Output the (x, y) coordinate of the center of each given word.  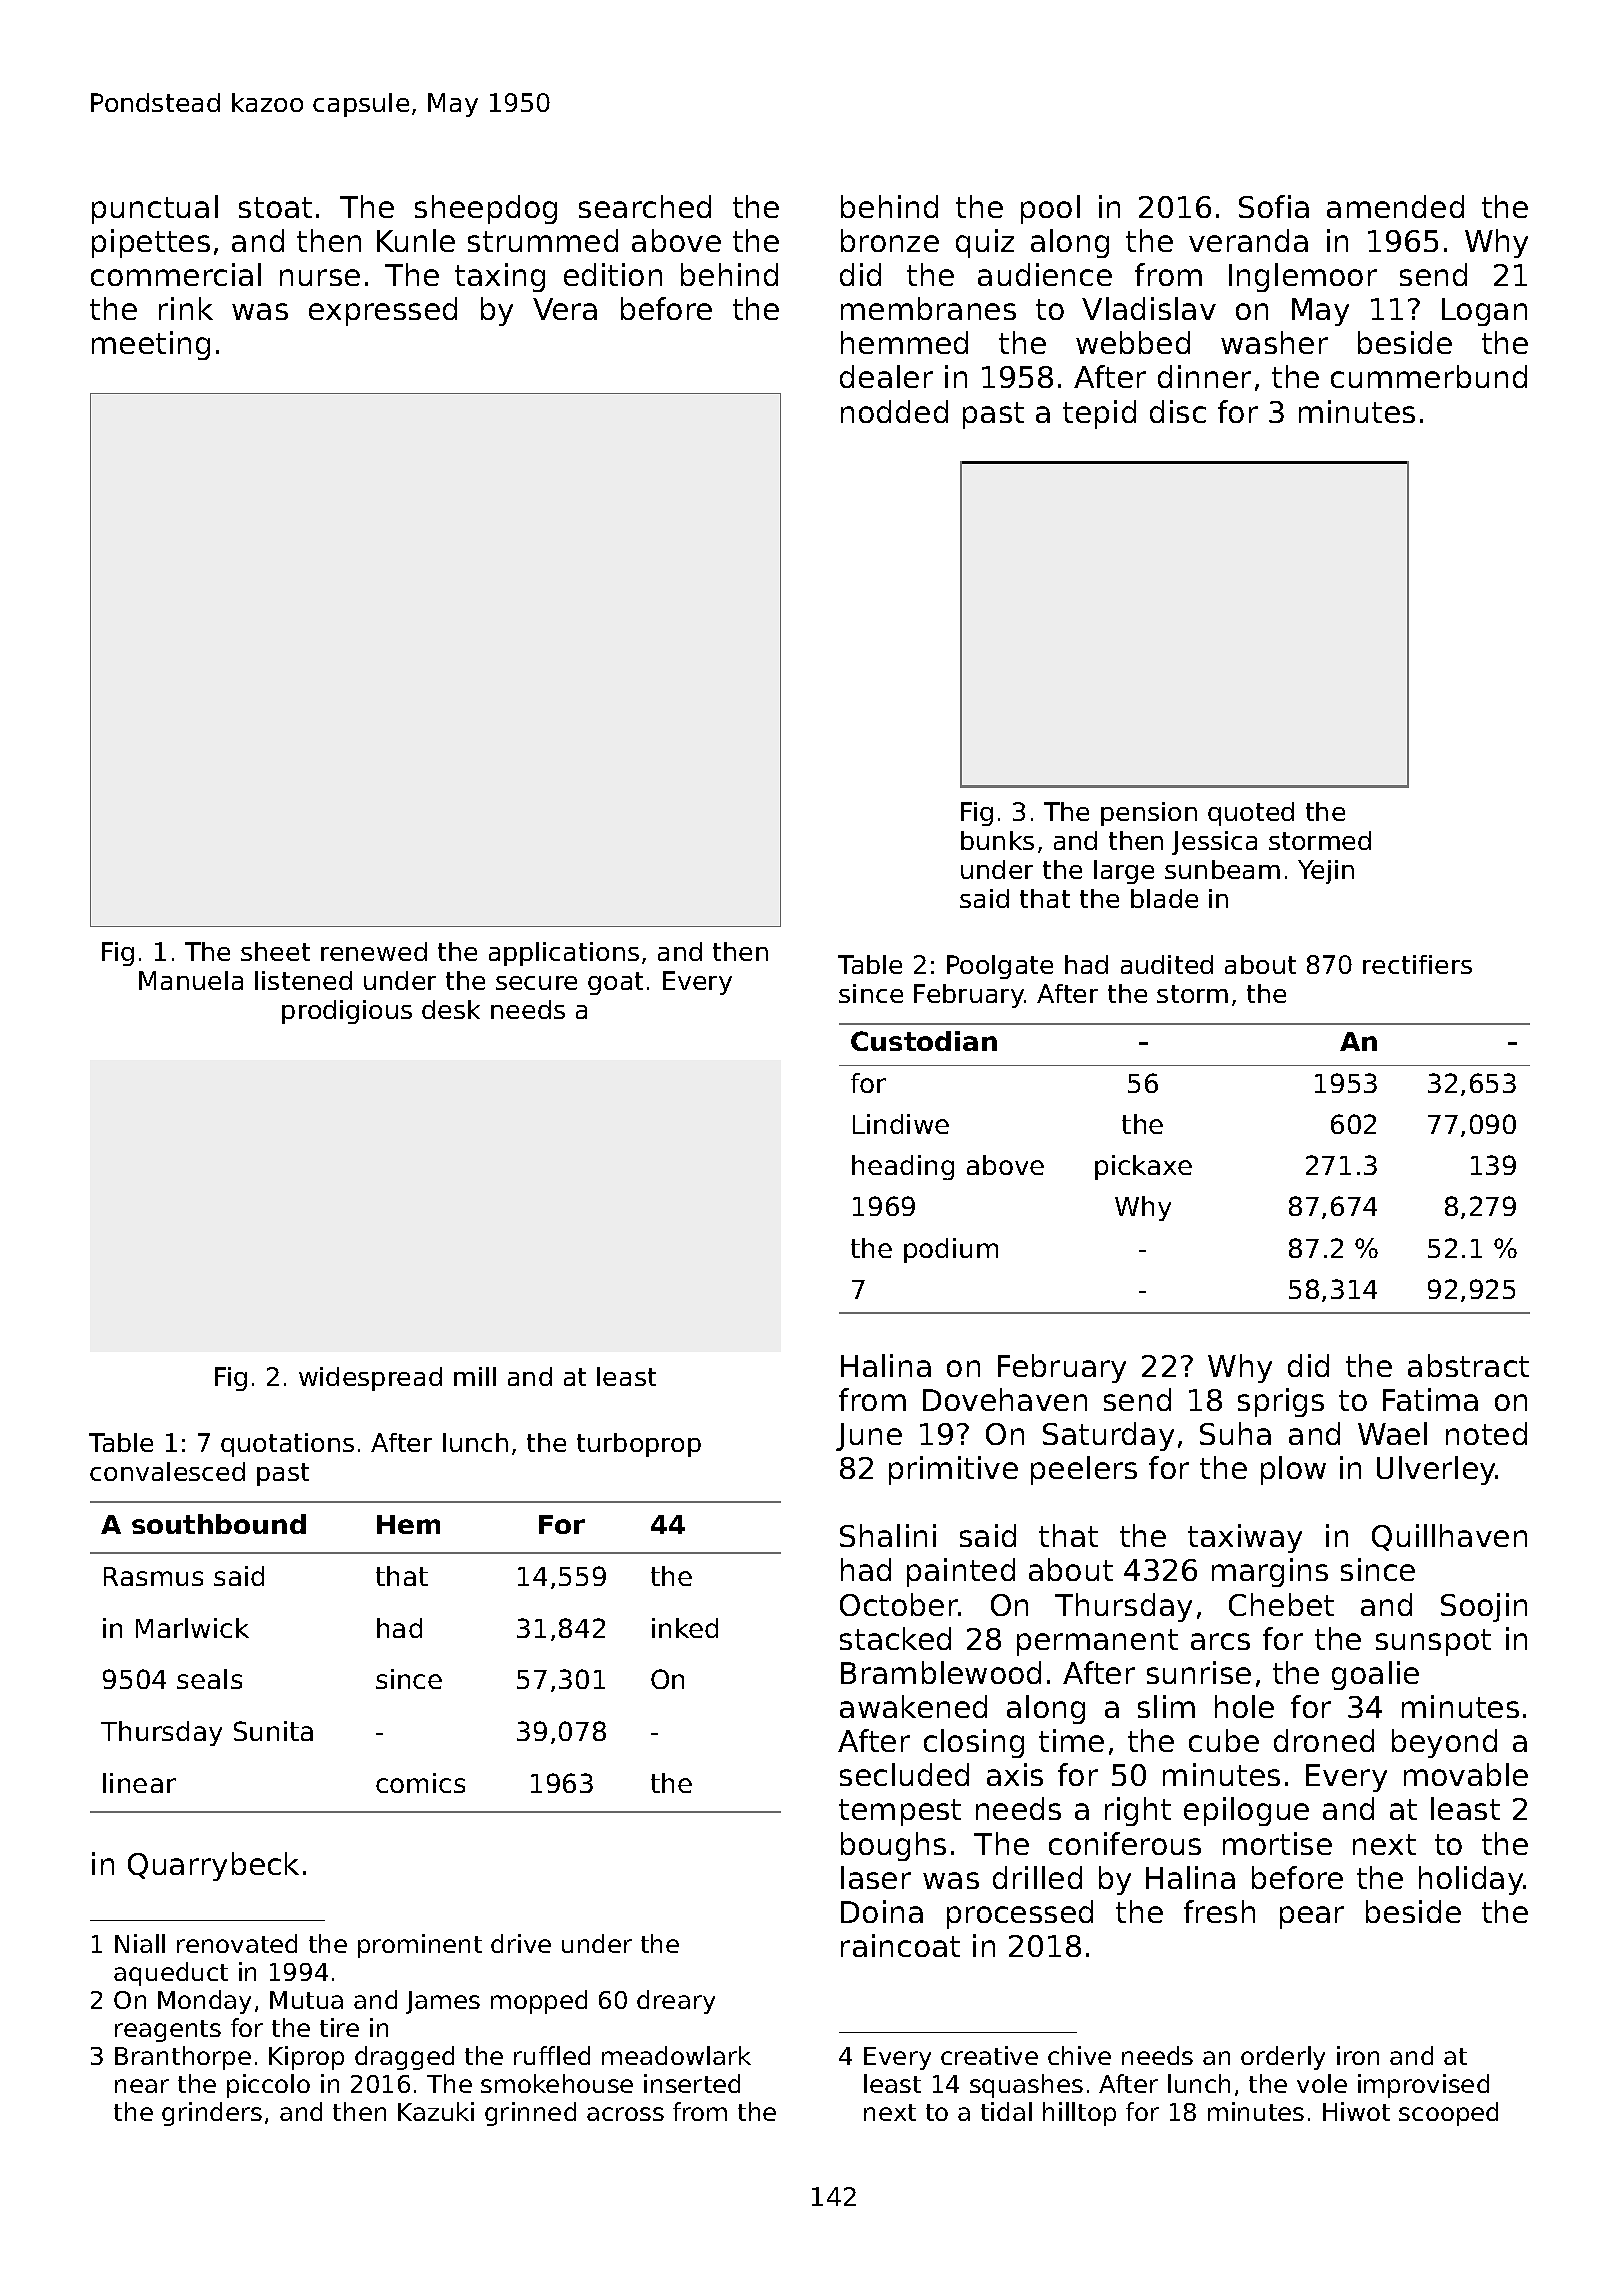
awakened (913, 1706)
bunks (997, 840)
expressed (383, 311)
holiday (1471, 1880)
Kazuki (436, 2111)
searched (645, 206)
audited (1167, 964)
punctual (155, 209)
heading (903, 1167)
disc (1178, 411)
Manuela (191, 980)
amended (1395, 206)
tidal (1006, 2111)
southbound (219, 1524)
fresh (1219, 1911)
